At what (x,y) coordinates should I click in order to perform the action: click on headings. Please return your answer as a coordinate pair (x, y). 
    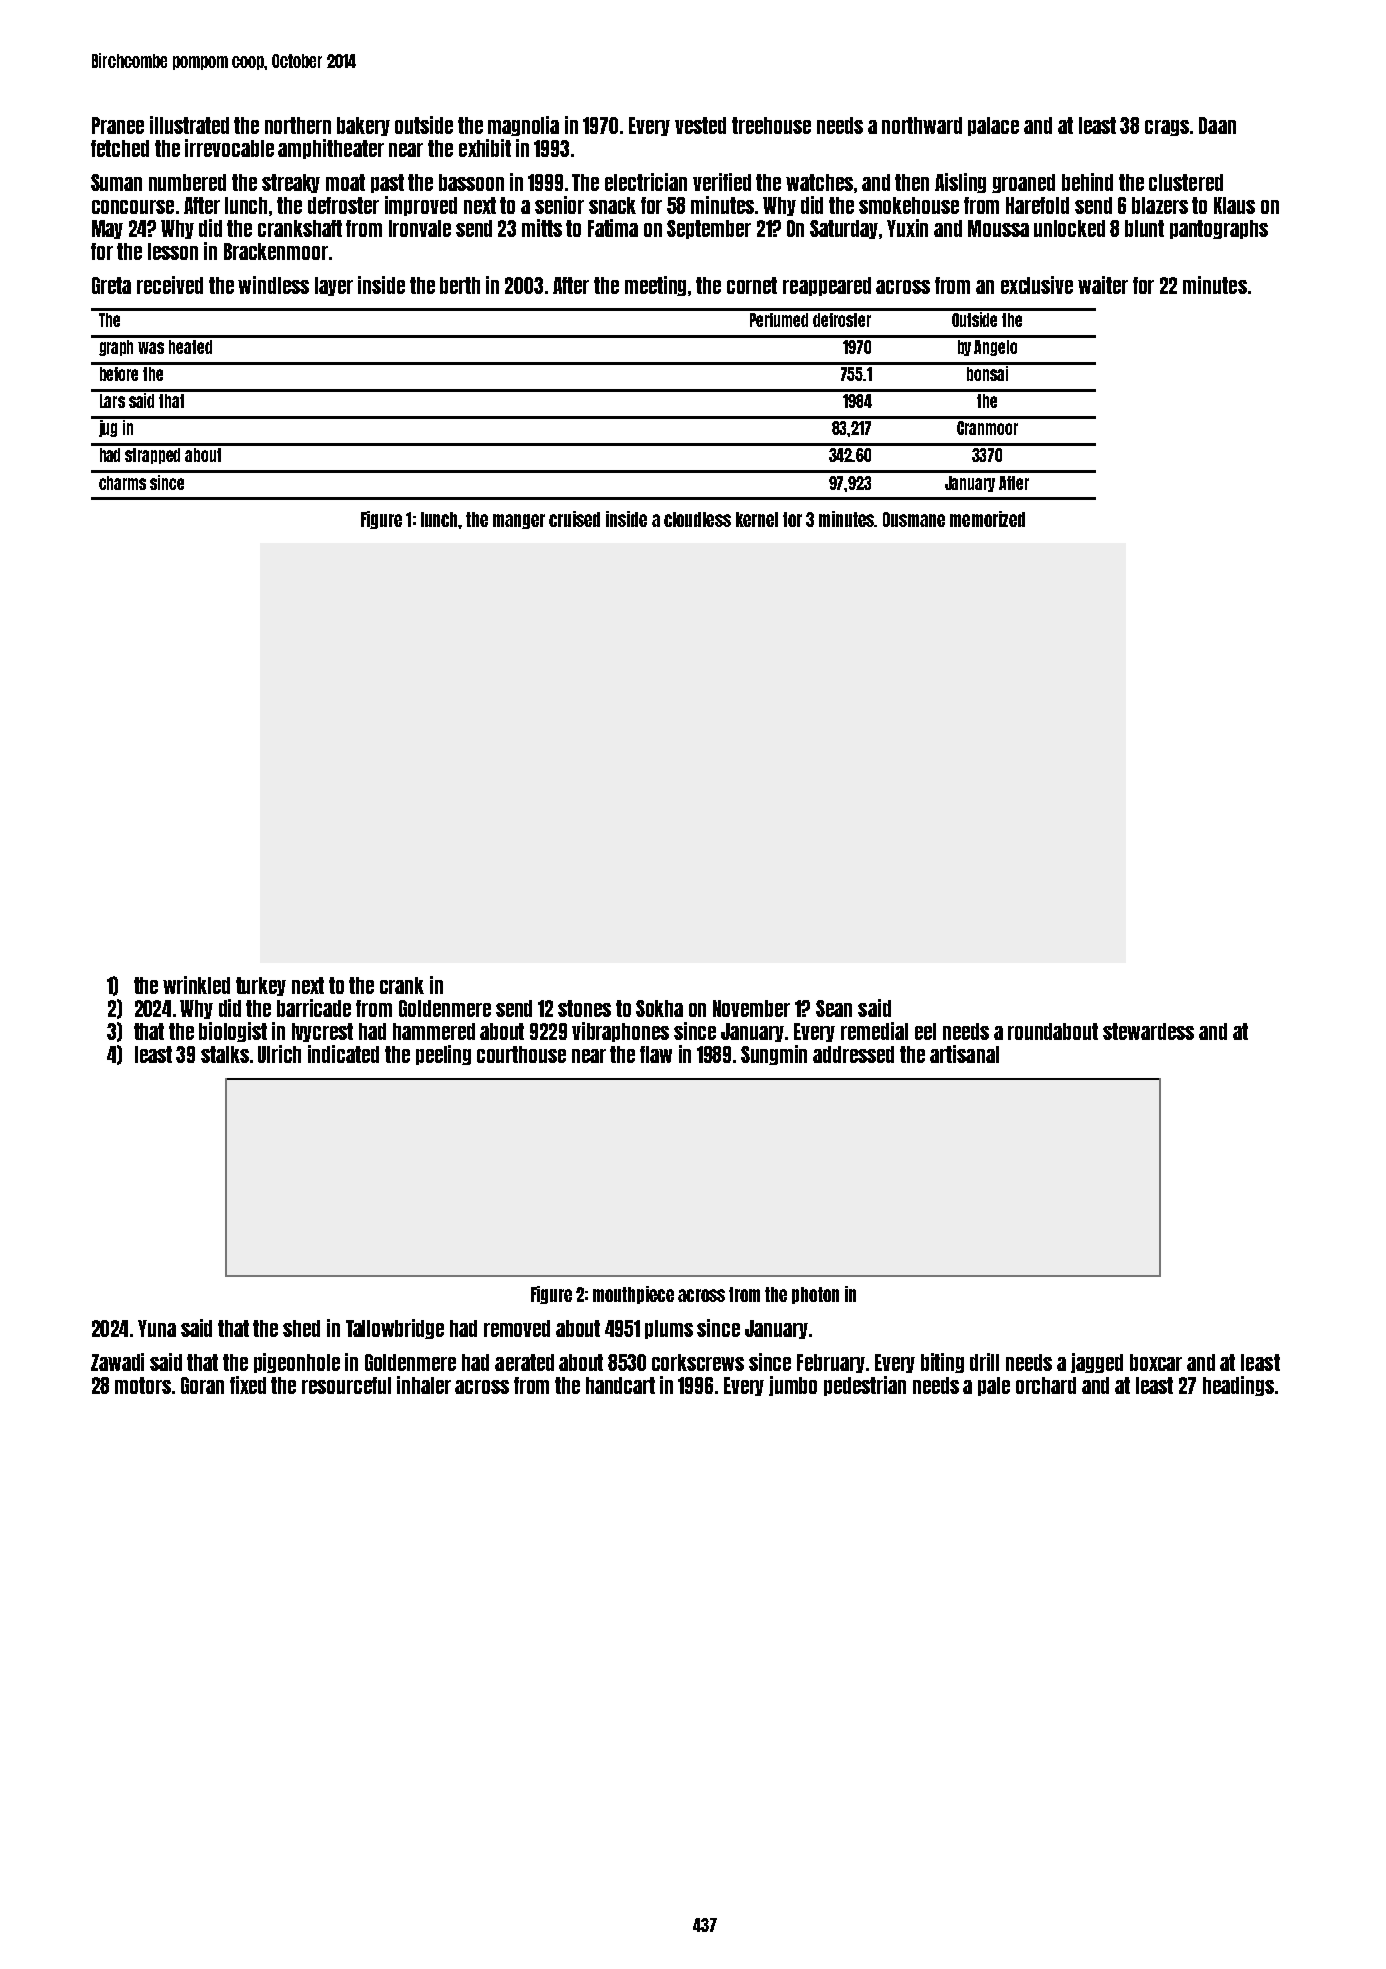
    Looking at the image, I should click on (1238, 1386).
